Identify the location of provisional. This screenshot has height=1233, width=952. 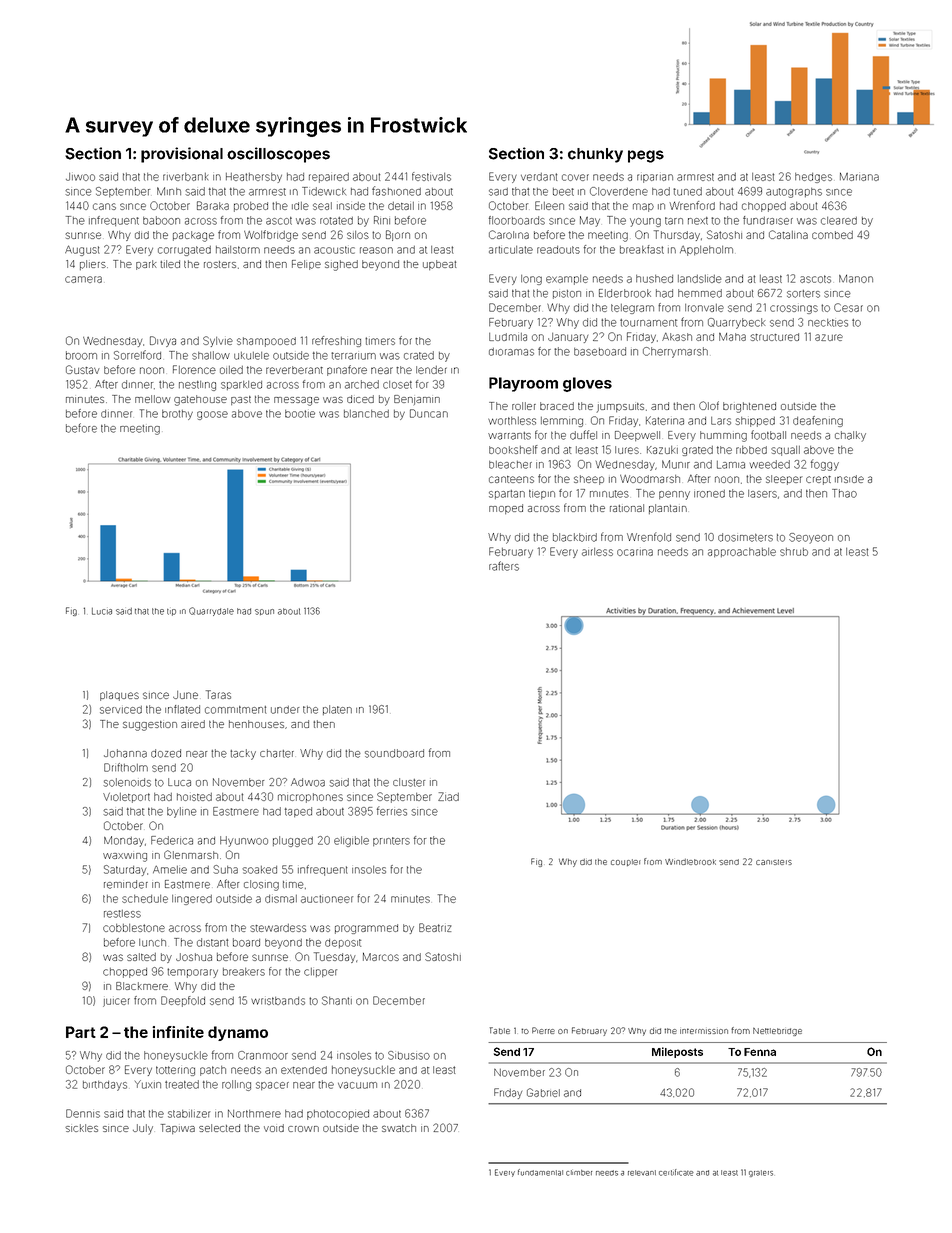
(182, 155).
